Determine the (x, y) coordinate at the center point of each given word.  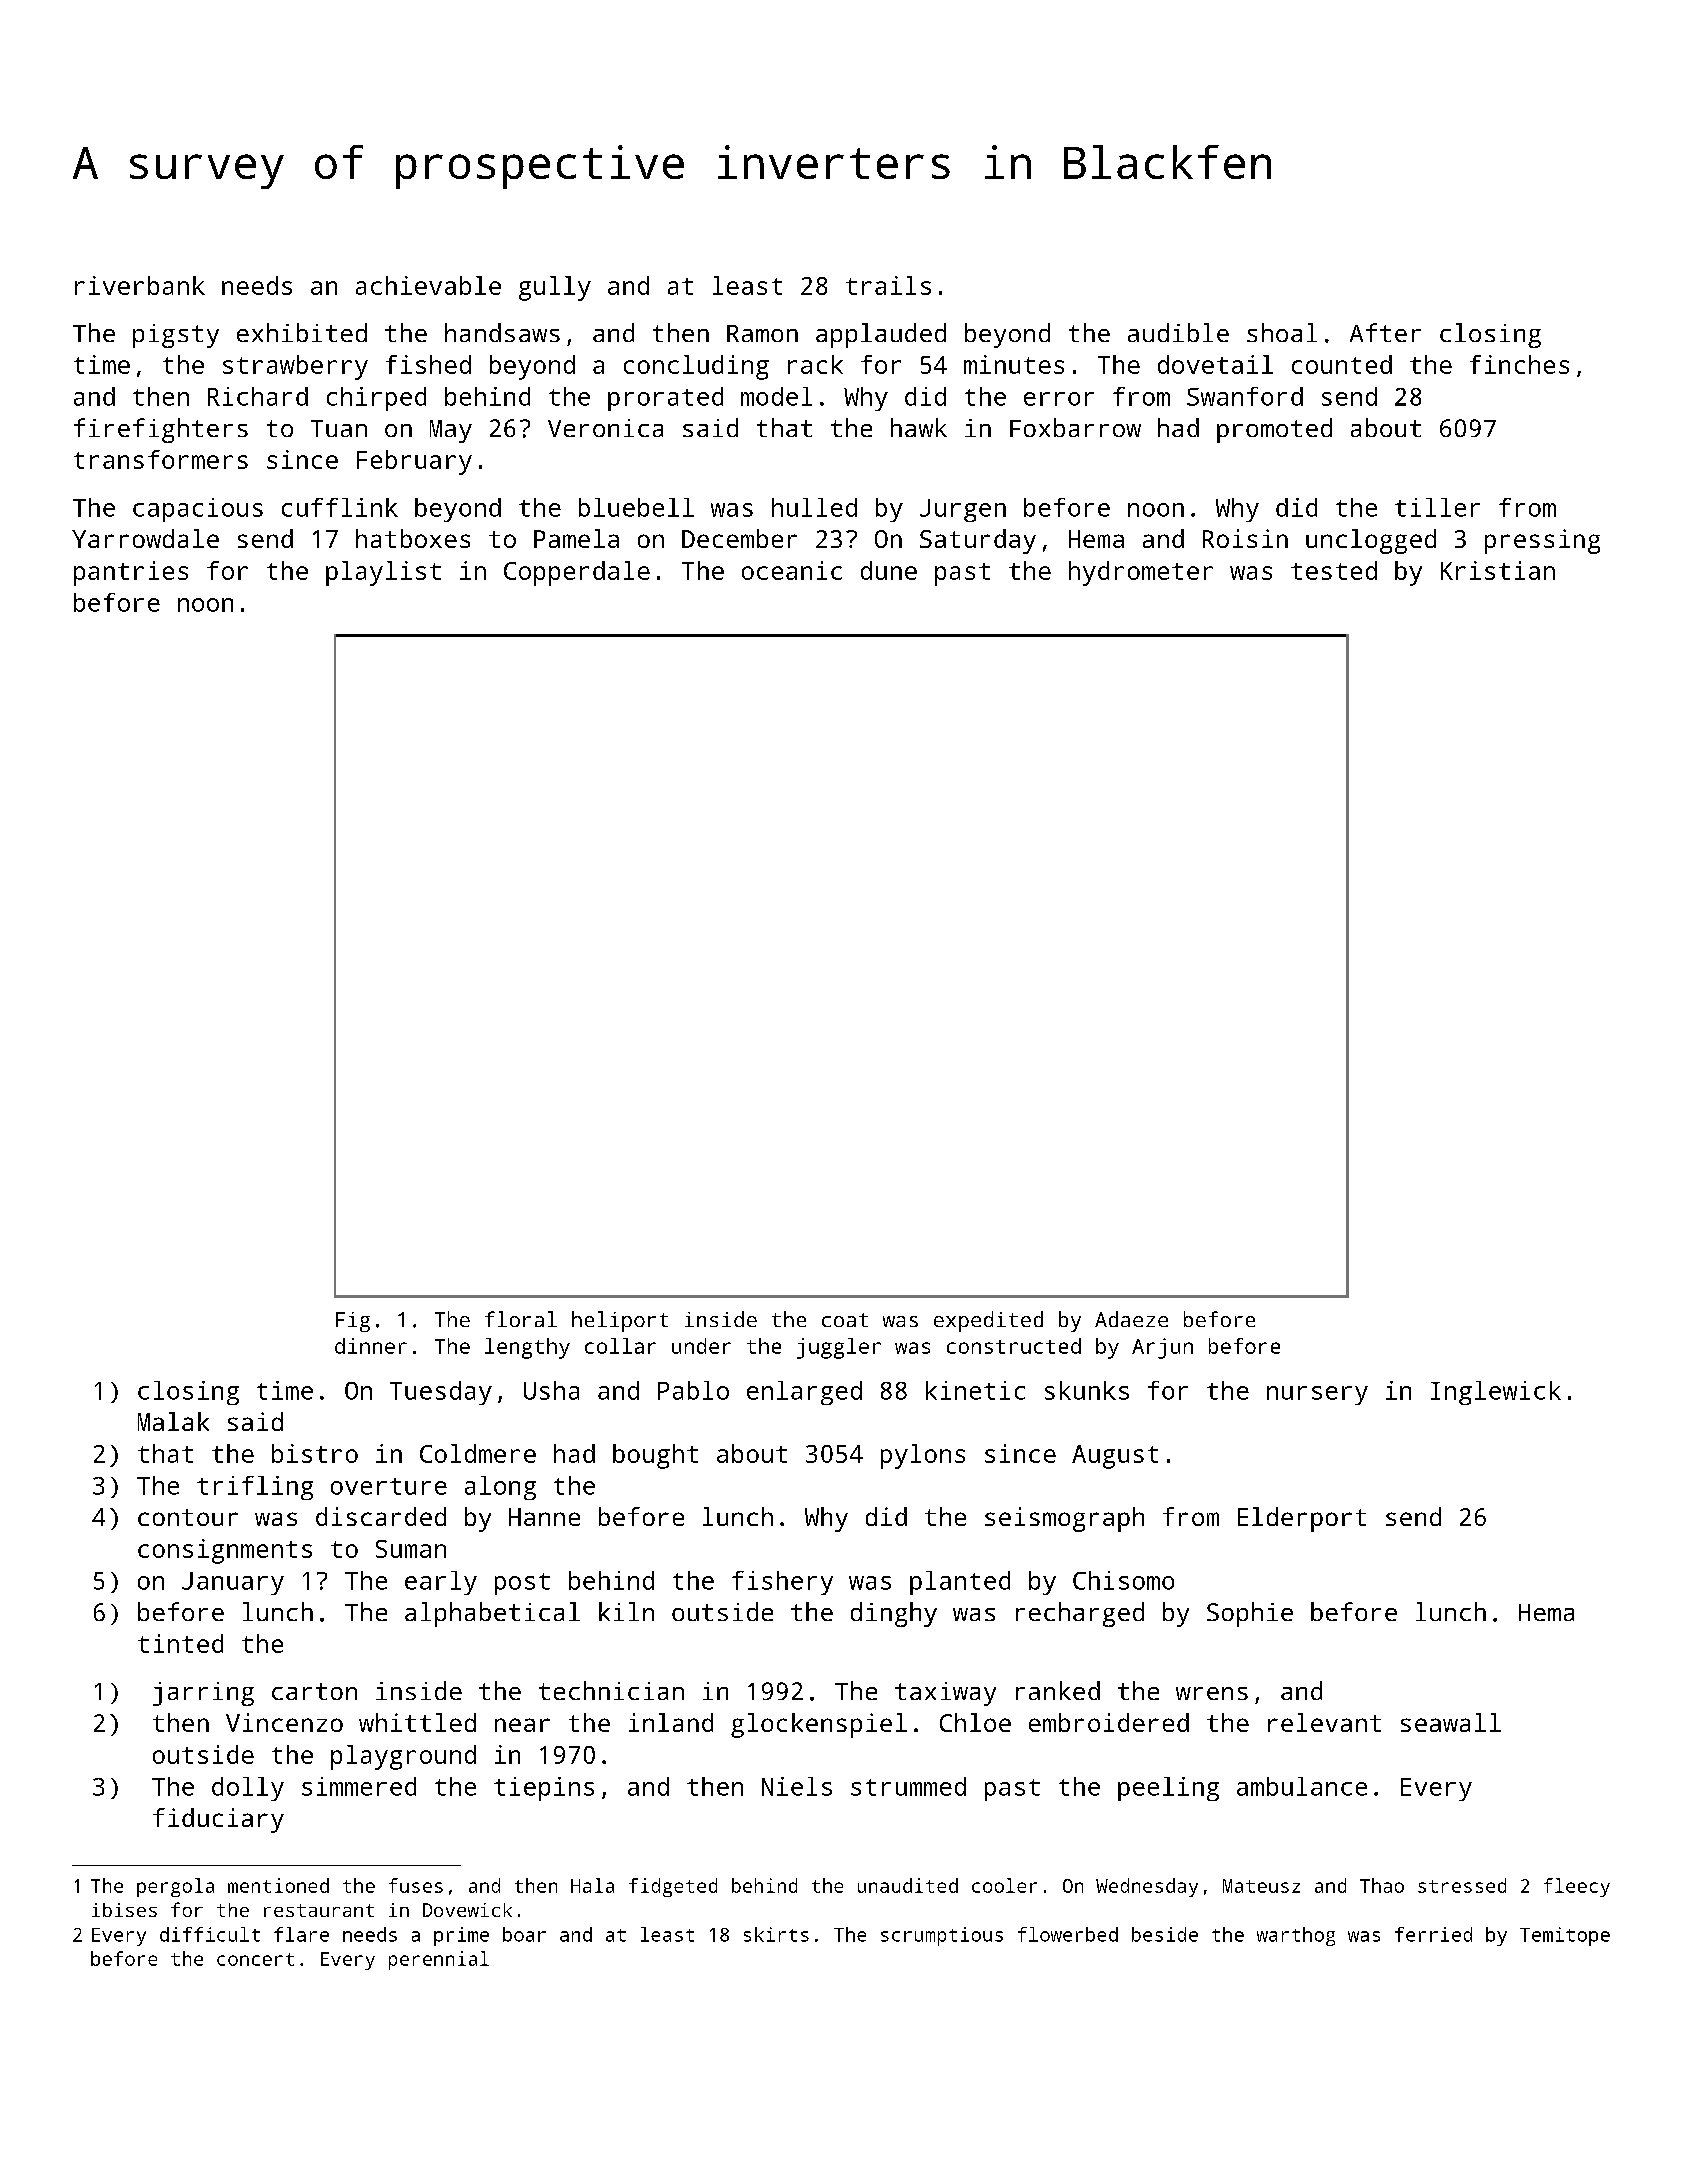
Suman (411, 1549)
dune (889, 570)
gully (555, 288)
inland (671, 1722)
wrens (1212, 1693)
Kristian (1498, 570)
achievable (428, 285)
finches (1519, 364)
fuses (416, 1885)
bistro (315, 1453)
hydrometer (1141, 573)
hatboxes (413, 538)
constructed (1014, 1346)
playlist (383, 573)
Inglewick (1496, 1393)
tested (1334, 570)
